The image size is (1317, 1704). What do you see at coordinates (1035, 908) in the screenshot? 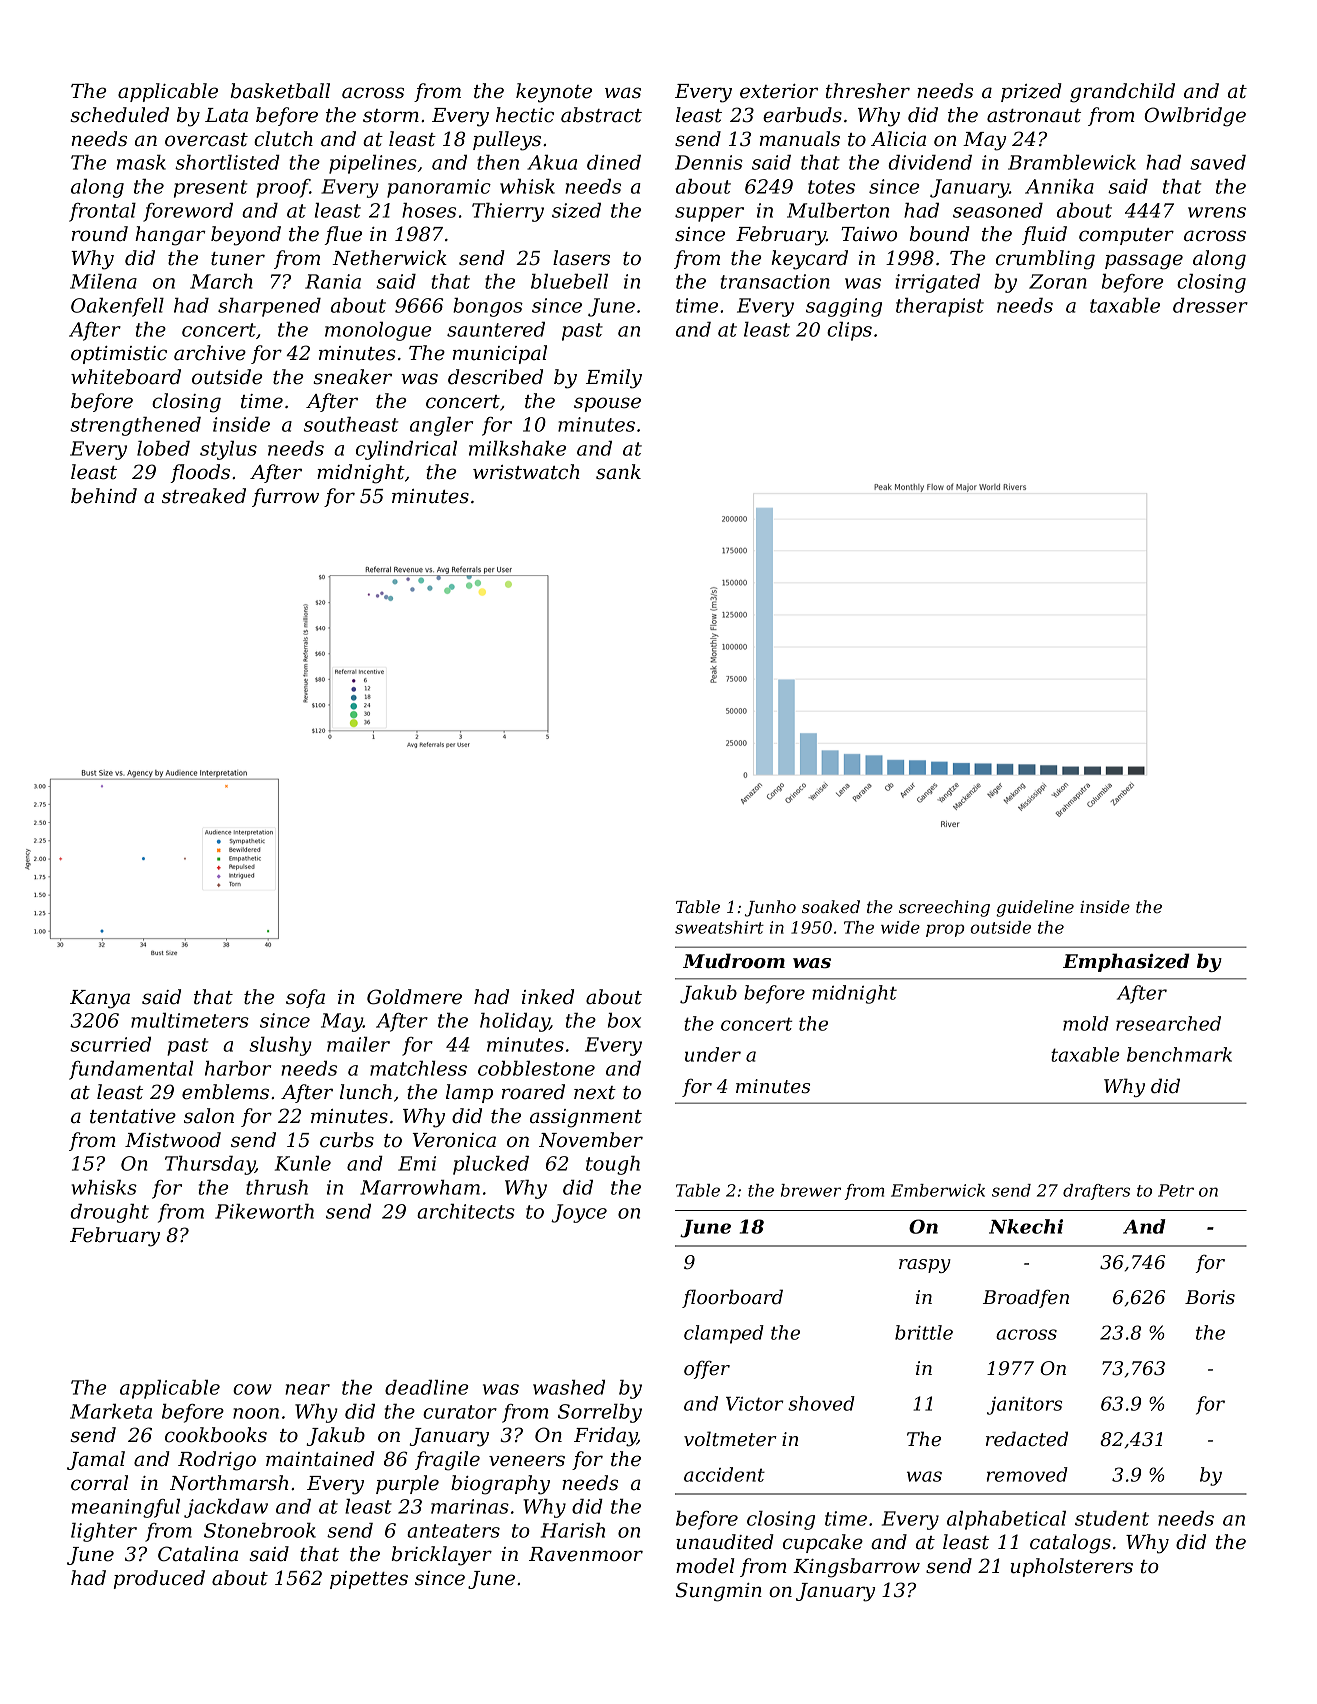
I see `guideline` at bounding box center [1035, 908].
